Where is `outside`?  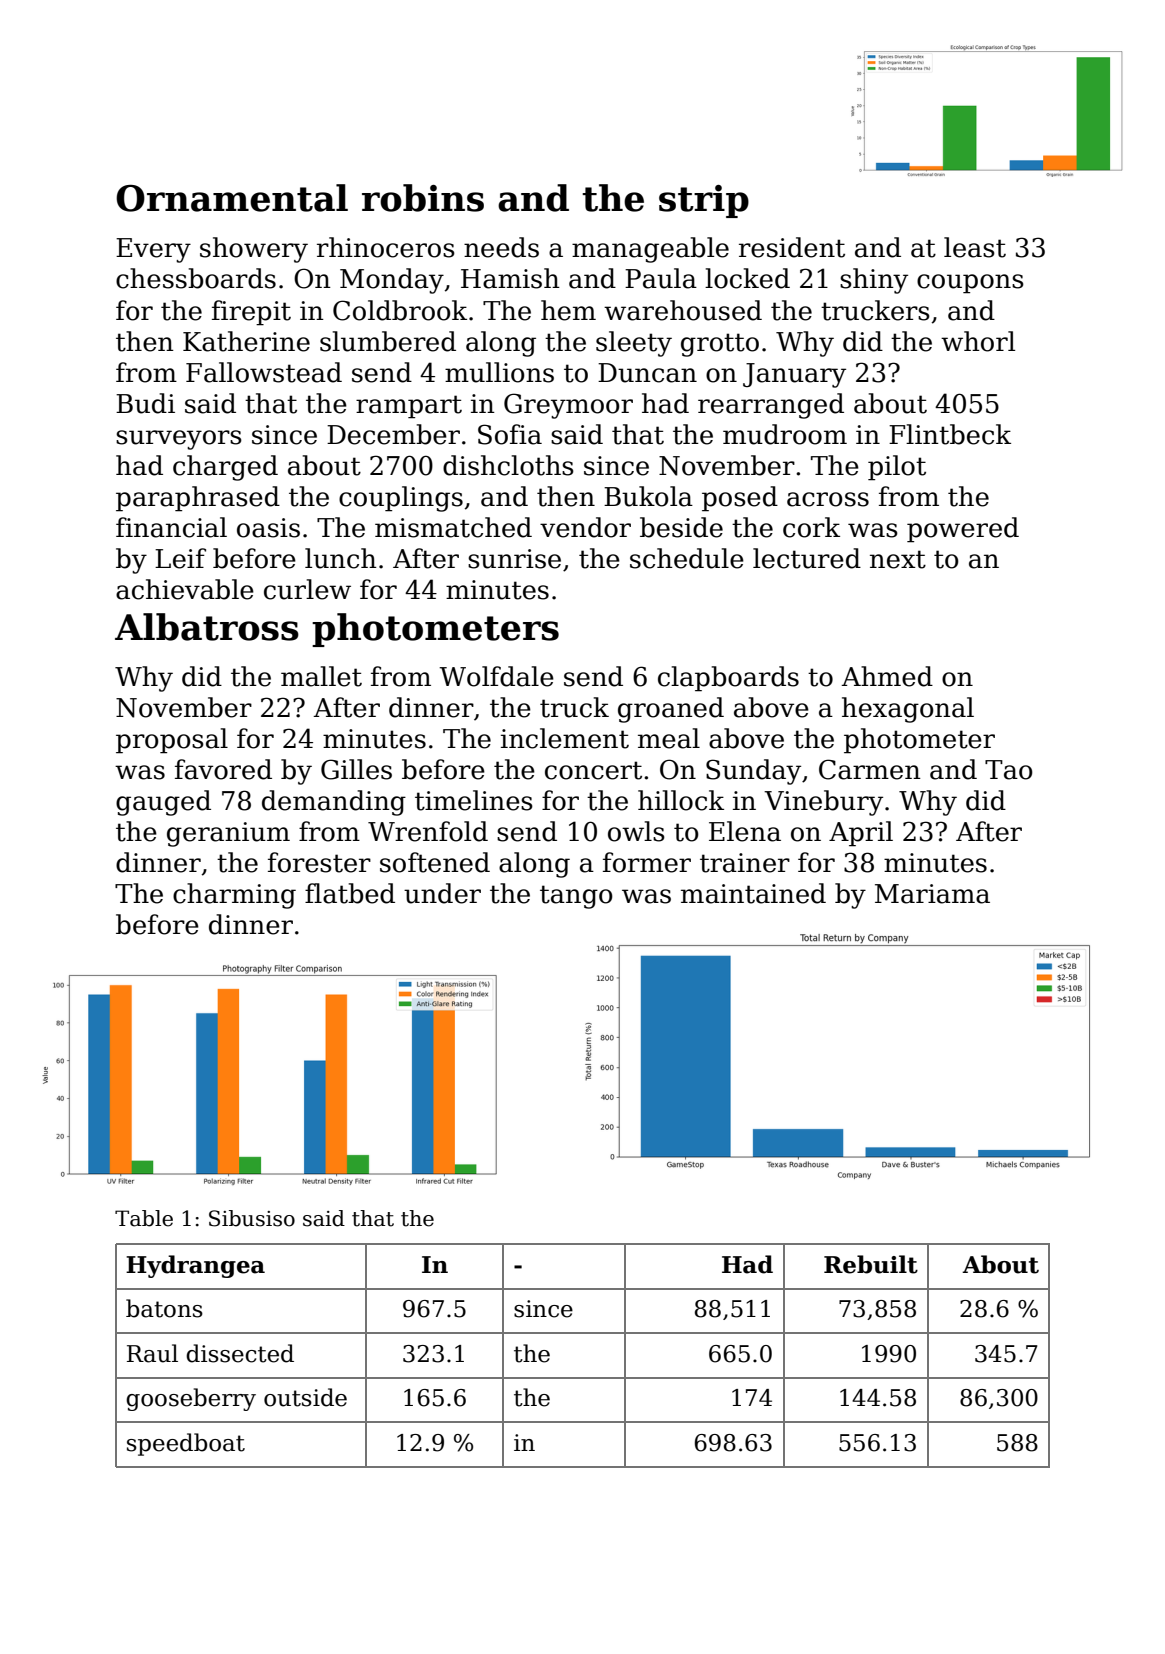 outside is located at coordinates (305, 1397).
